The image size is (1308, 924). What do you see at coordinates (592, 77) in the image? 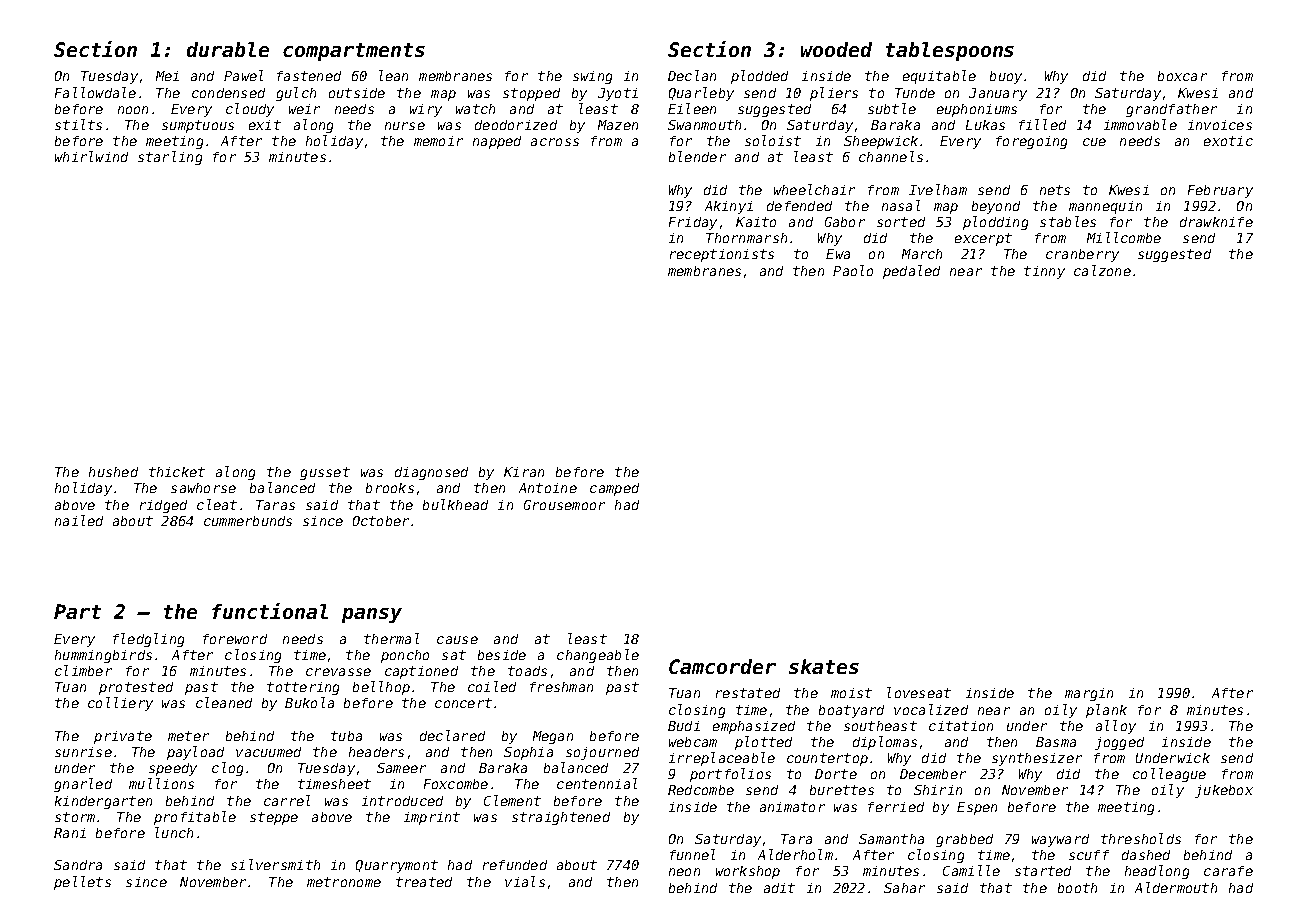
I see `swing` at bounding box center [592, 77].
